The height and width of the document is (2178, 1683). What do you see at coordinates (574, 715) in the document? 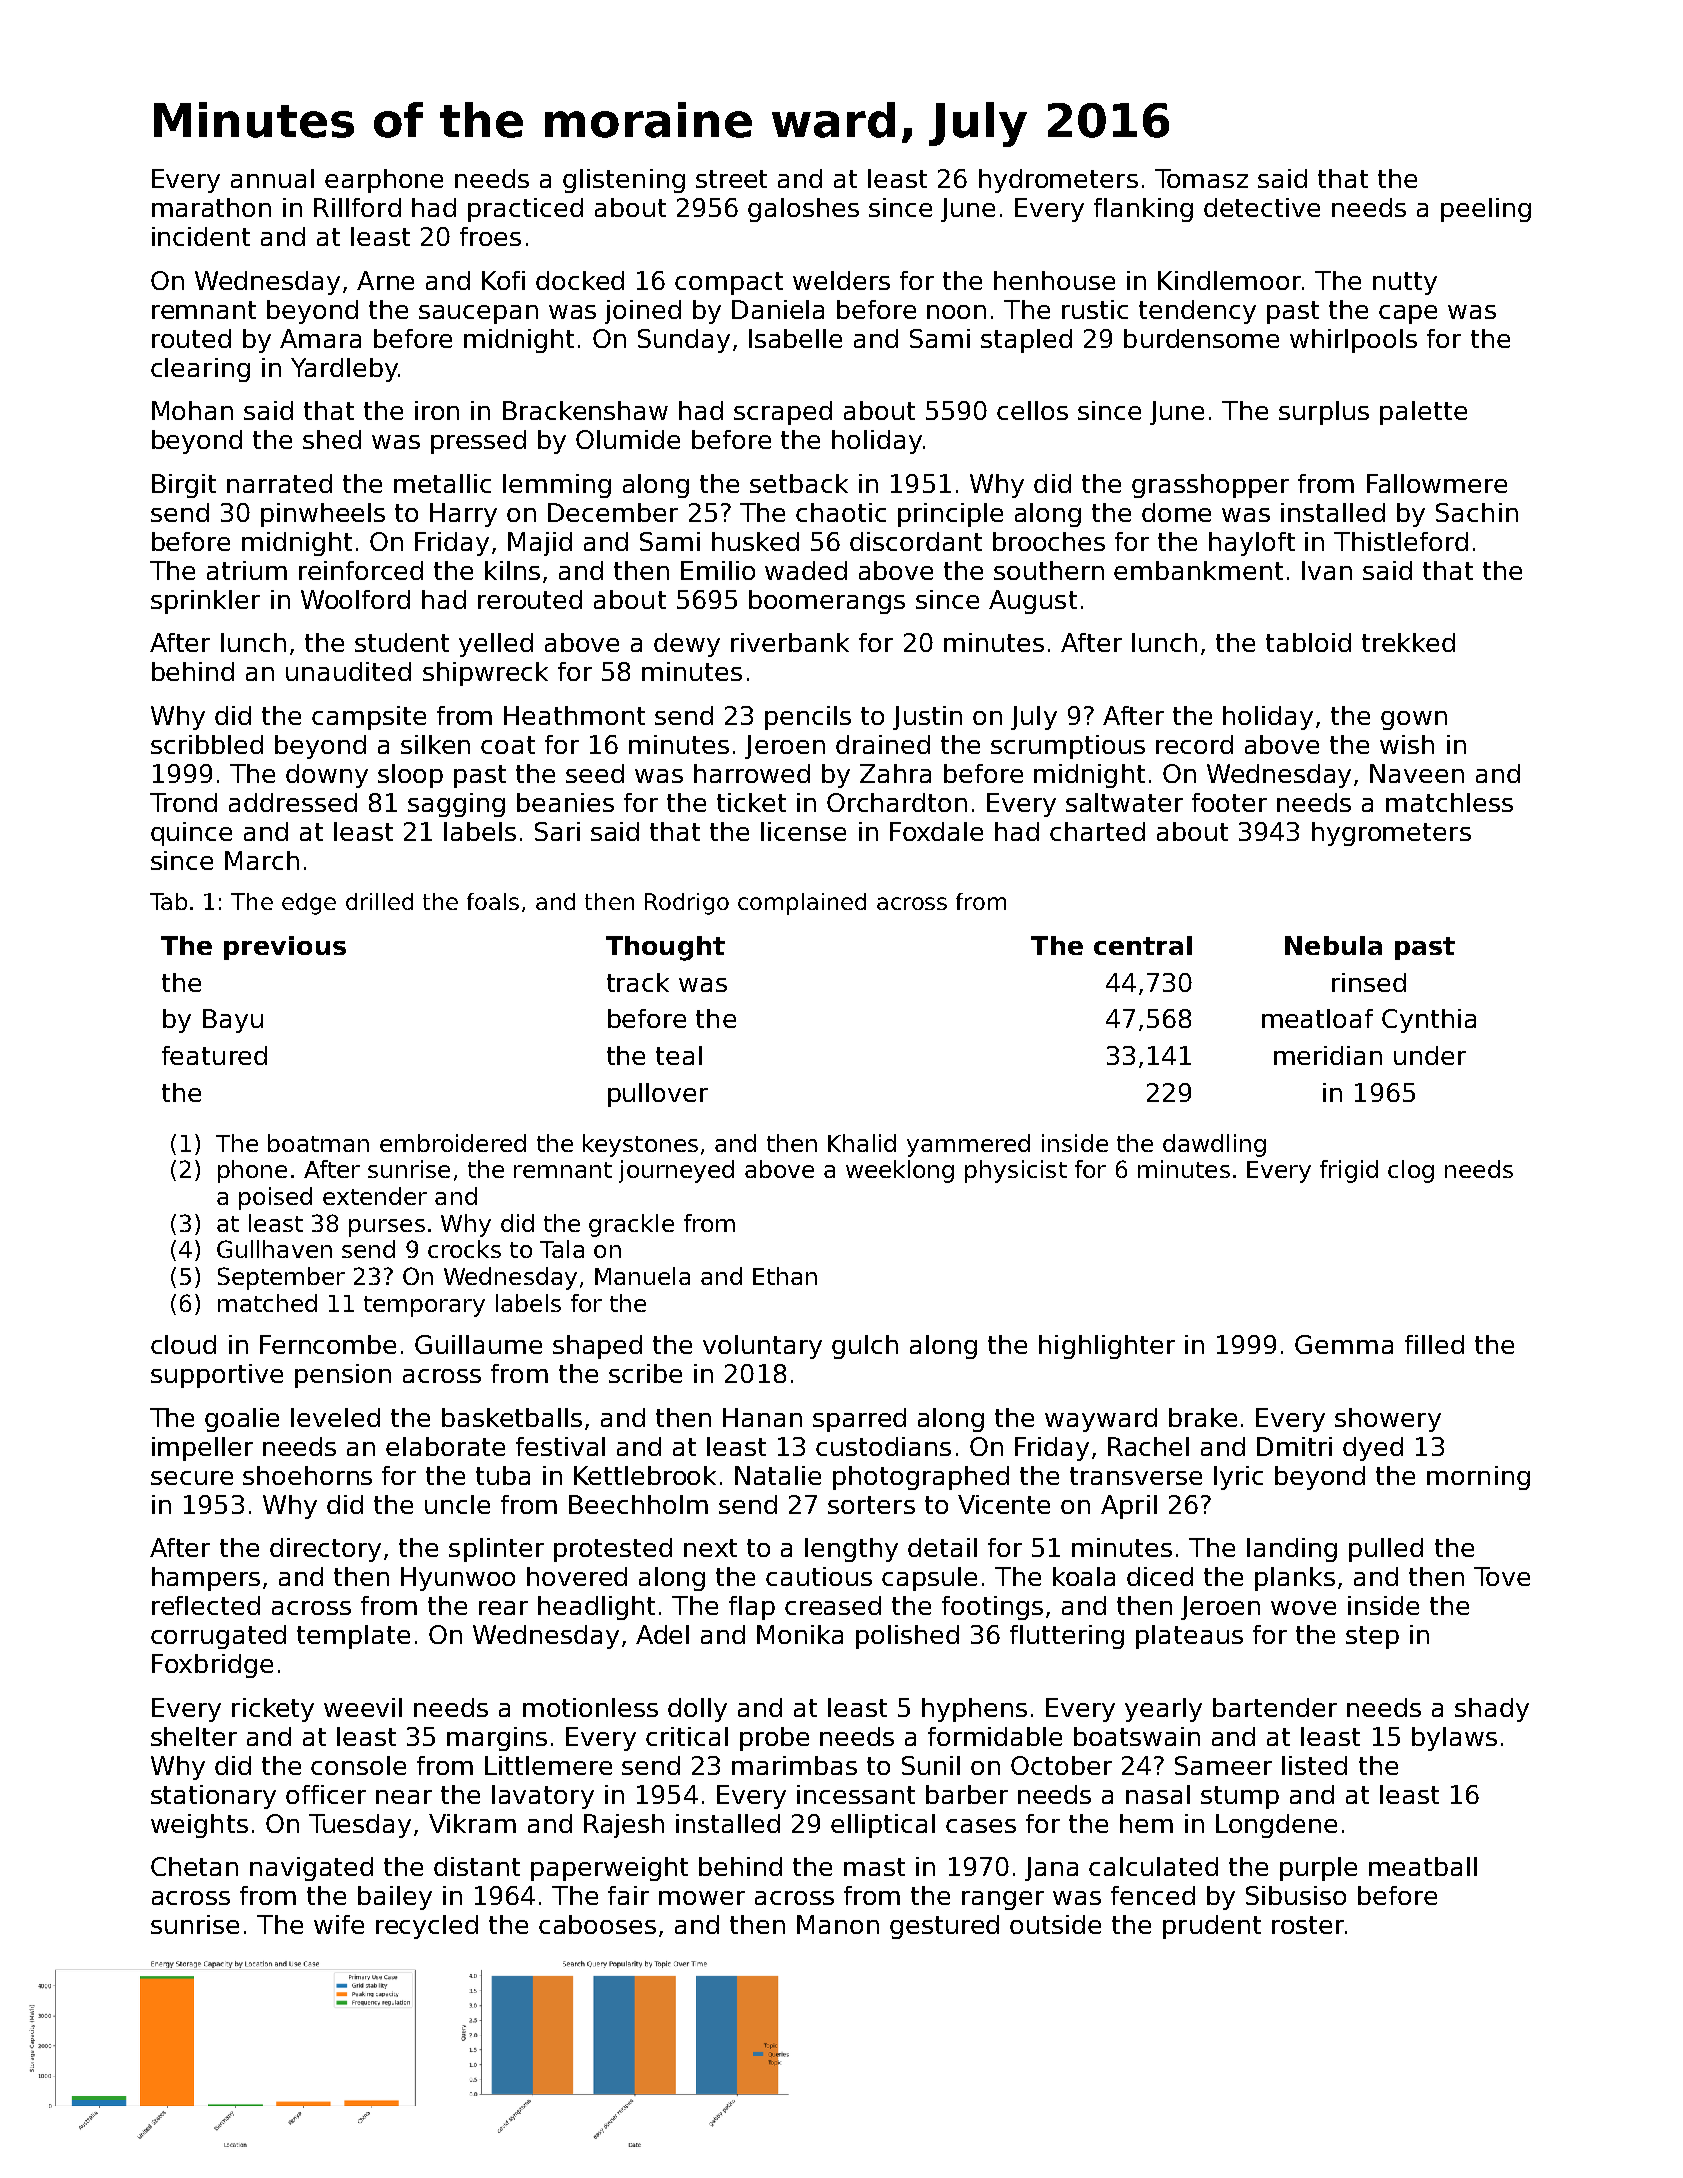
I see `Heathmont` at bounding box center [574, 715].
